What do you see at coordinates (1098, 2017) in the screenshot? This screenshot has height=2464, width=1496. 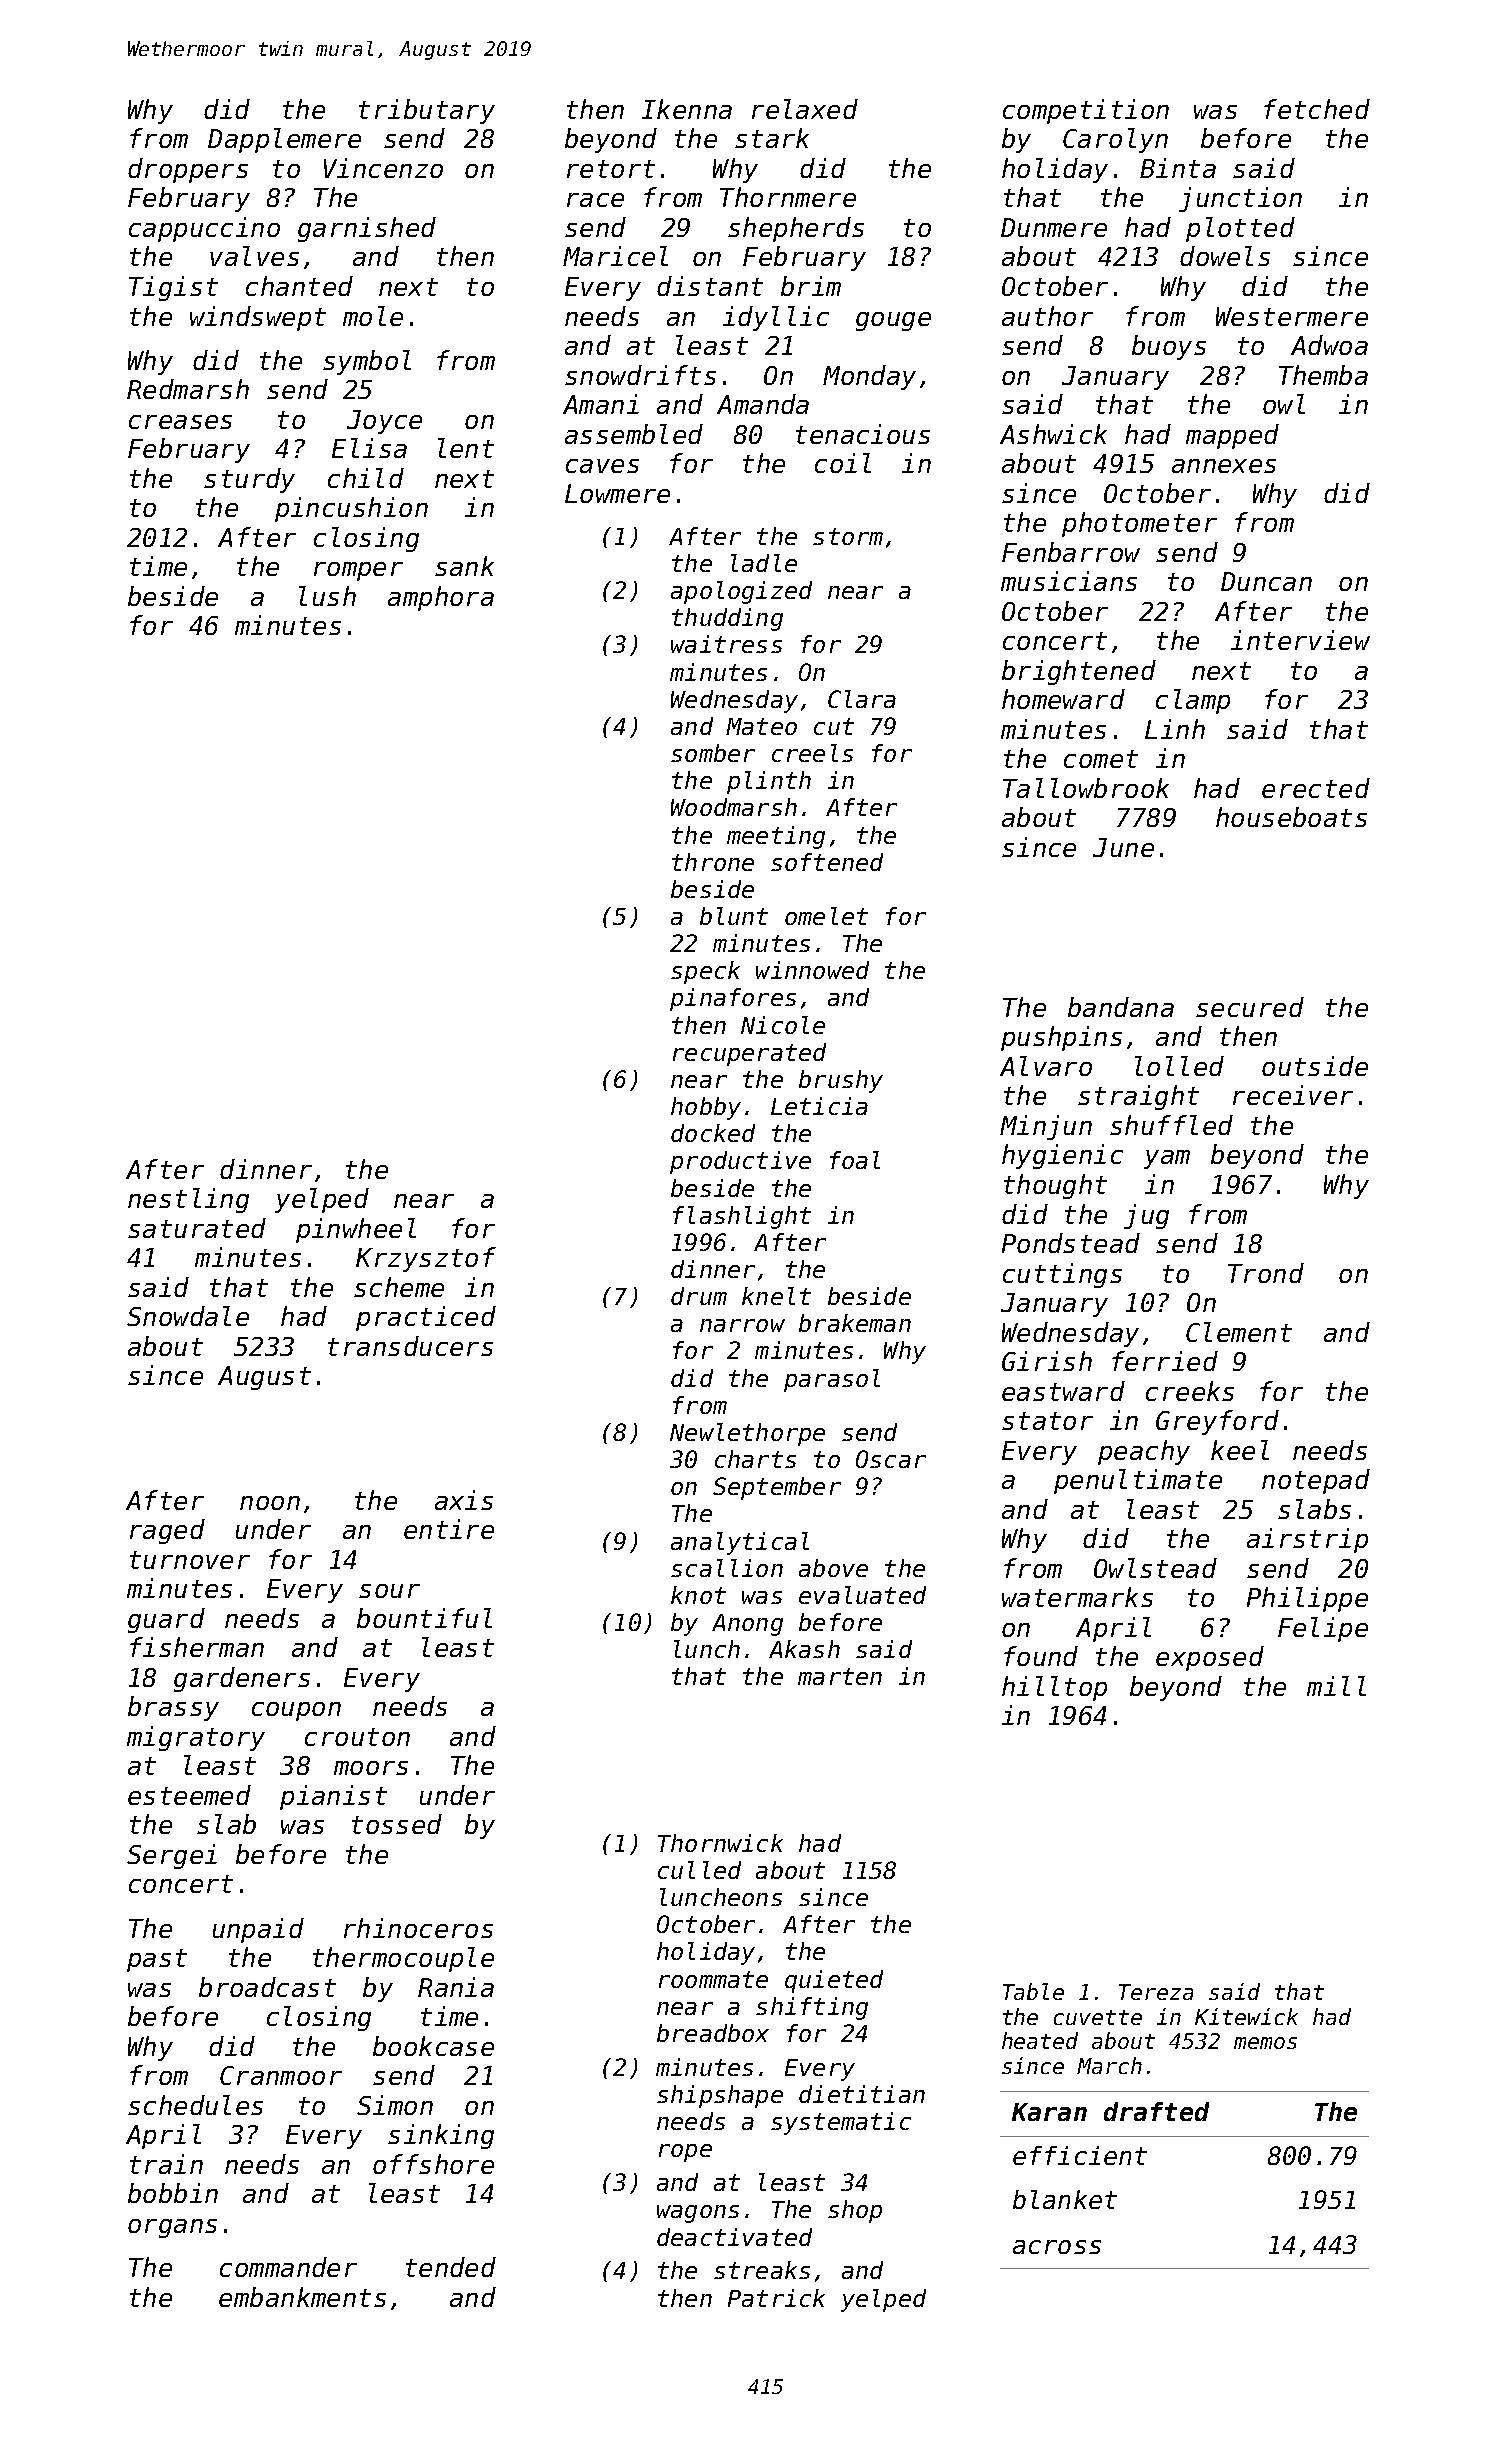 I see `cuvette` at bounding box center [1098, 2017].
